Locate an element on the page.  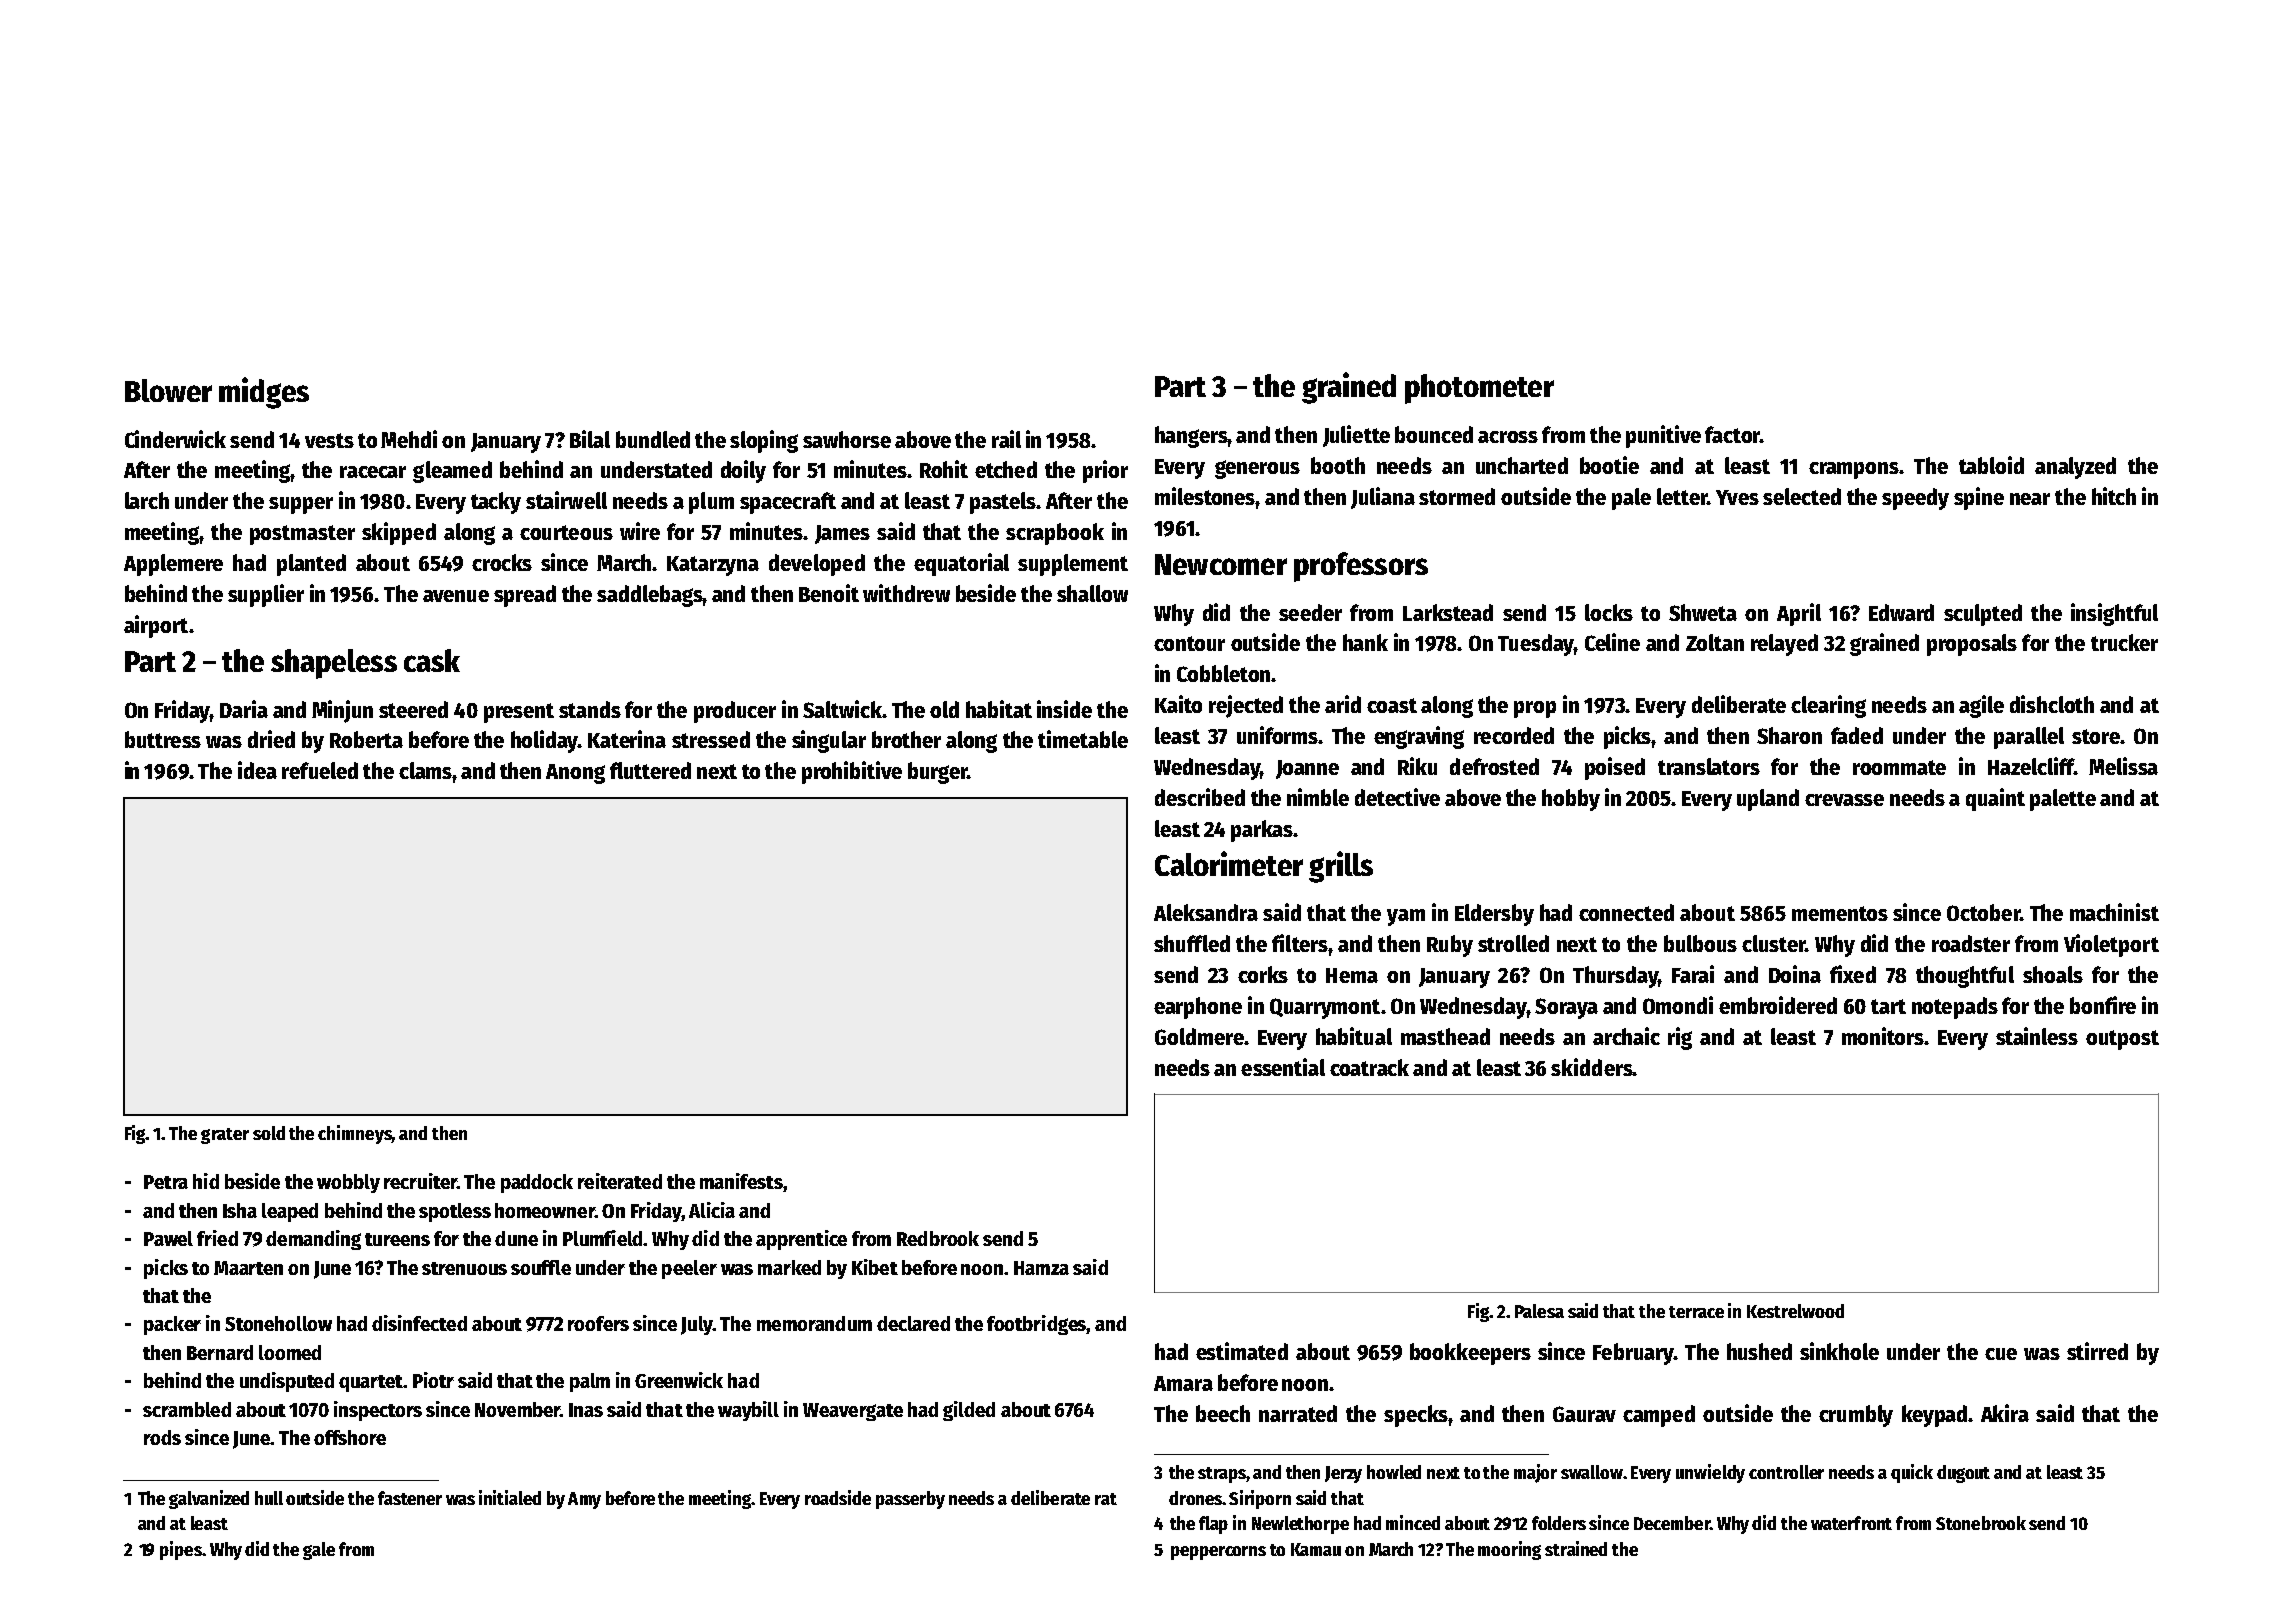
earphone is located at coordinates (1198, 1008).
